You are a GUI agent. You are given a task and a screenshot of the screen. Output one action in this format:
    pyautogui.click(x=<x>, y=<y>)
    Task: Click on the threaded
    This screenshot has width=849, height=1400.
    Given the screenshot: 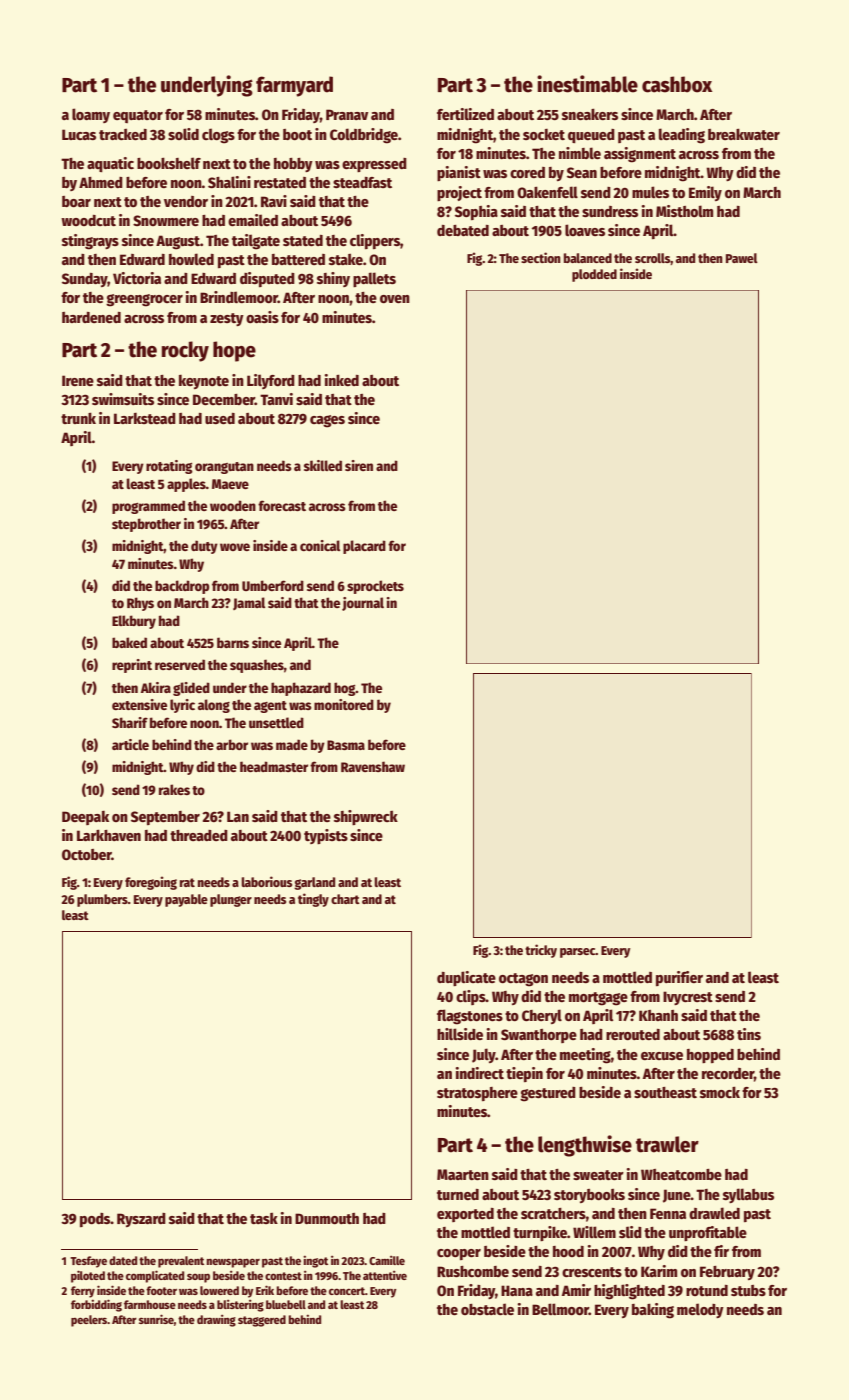 What is the action you would take?
    pyautogui.click(x=199, y=835)
